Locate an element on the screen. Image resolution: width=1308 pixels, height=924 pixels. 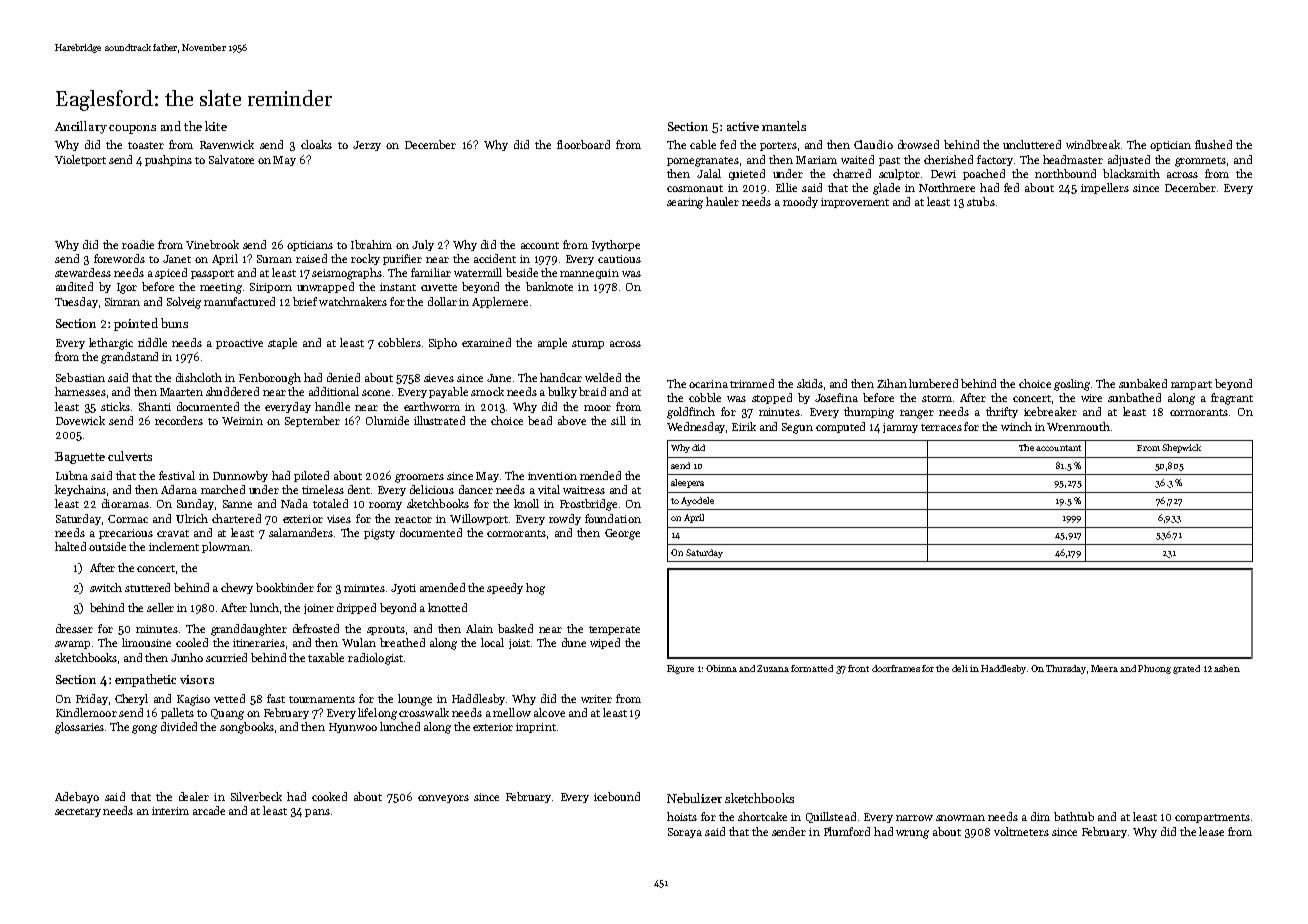
bead is located at coordinates (540, 420).
